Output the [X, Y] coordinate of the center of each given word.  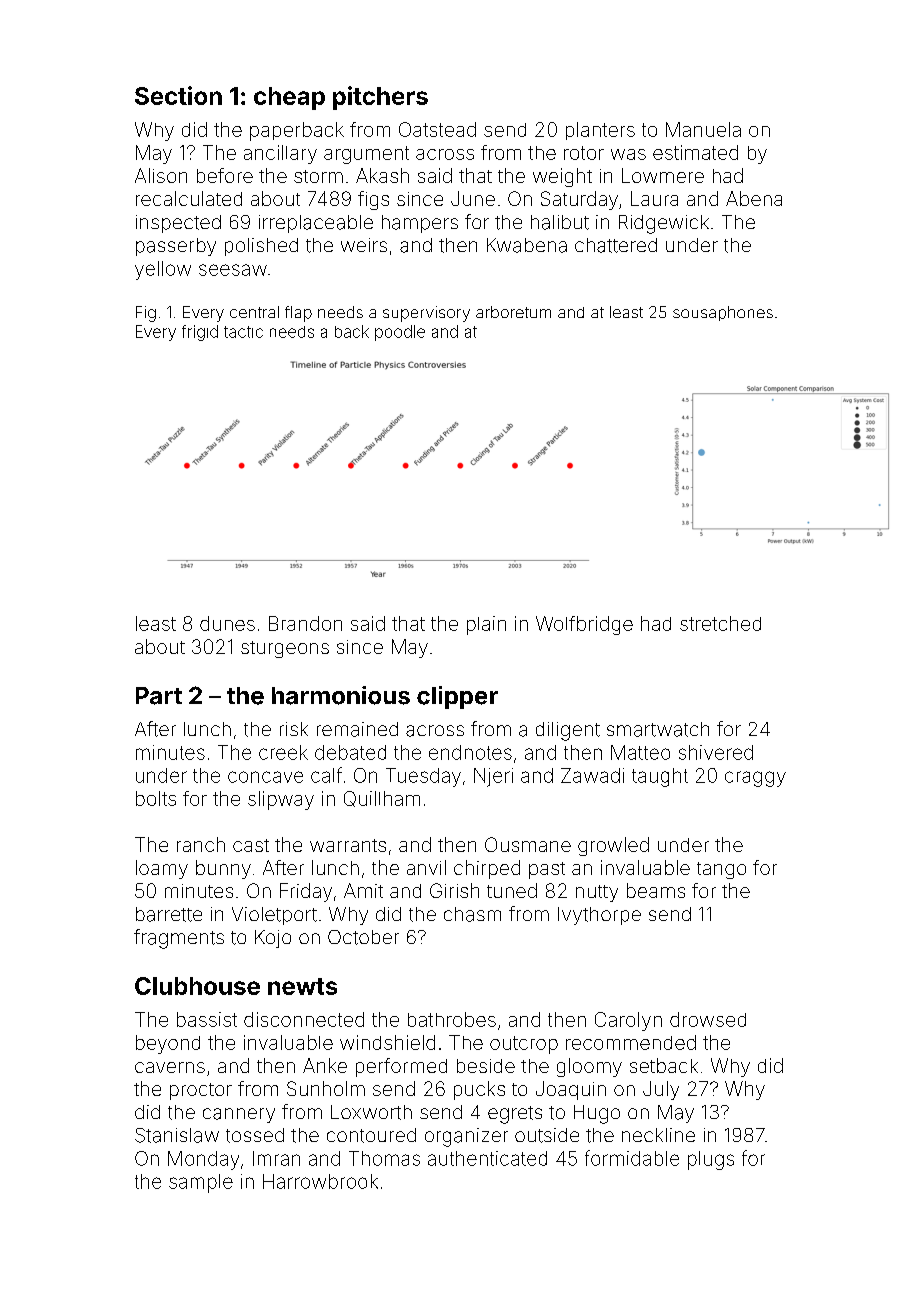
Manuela [703, 129]
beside [486, 1066]
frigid [200, 333]
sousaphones [723, 313]
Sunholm [326, 1088]
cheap [289, 98]
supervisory [426, 314]
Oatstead [437, 129]
